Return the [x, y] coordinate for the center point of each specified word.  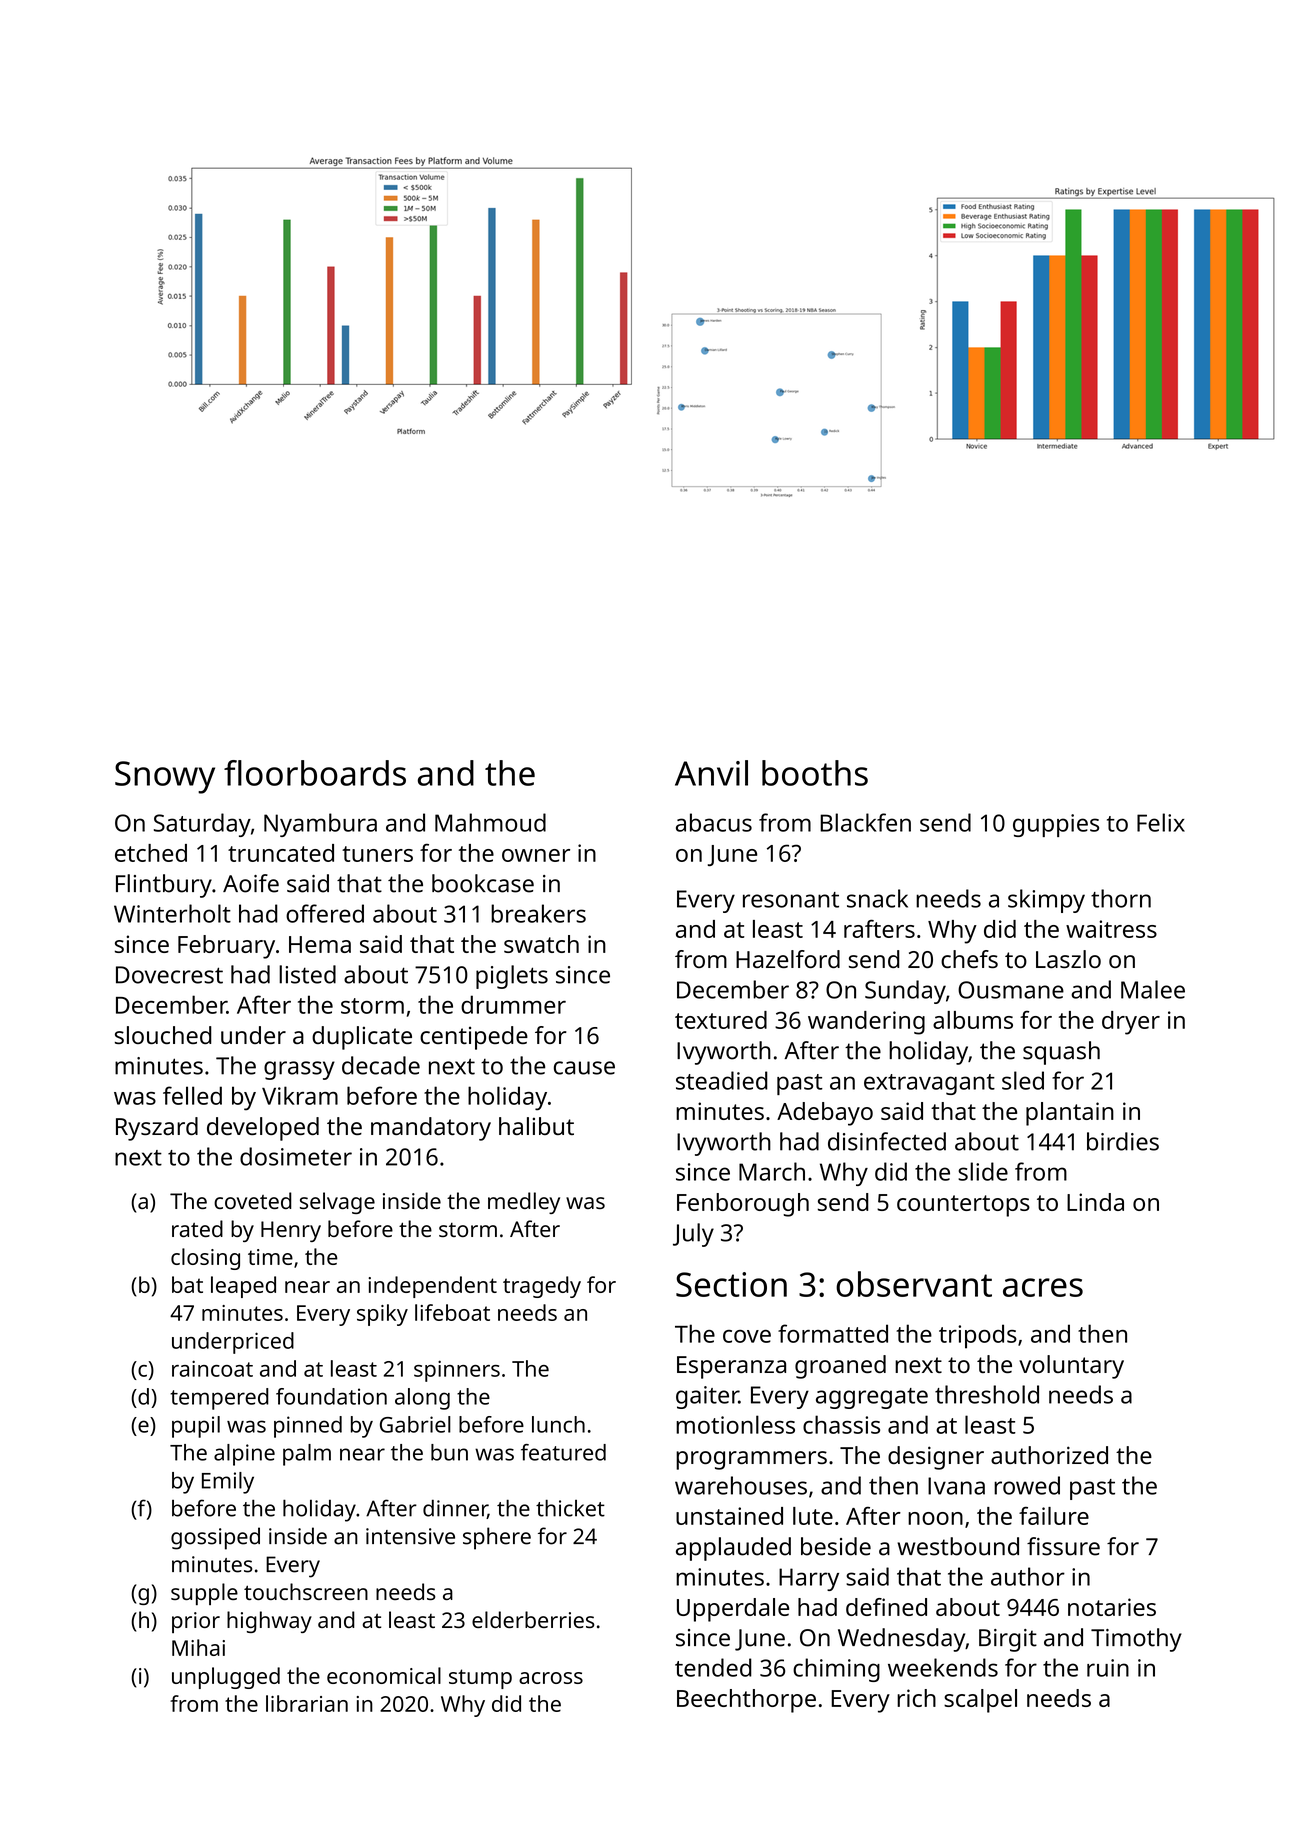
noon [935, 1518]
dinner [455, 1509]
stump [480, 1679]
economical [384, 1675]
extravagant [929, 1084]
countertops [963, 1206]
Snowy [165, 777]
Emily [228, 1483]
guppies [1056, 825]
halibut [536, 1126]
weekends [943, 1667]
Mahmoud [490, 822]
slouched [163, 1035]
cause [584, 1068]
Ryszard [157, 1129]
